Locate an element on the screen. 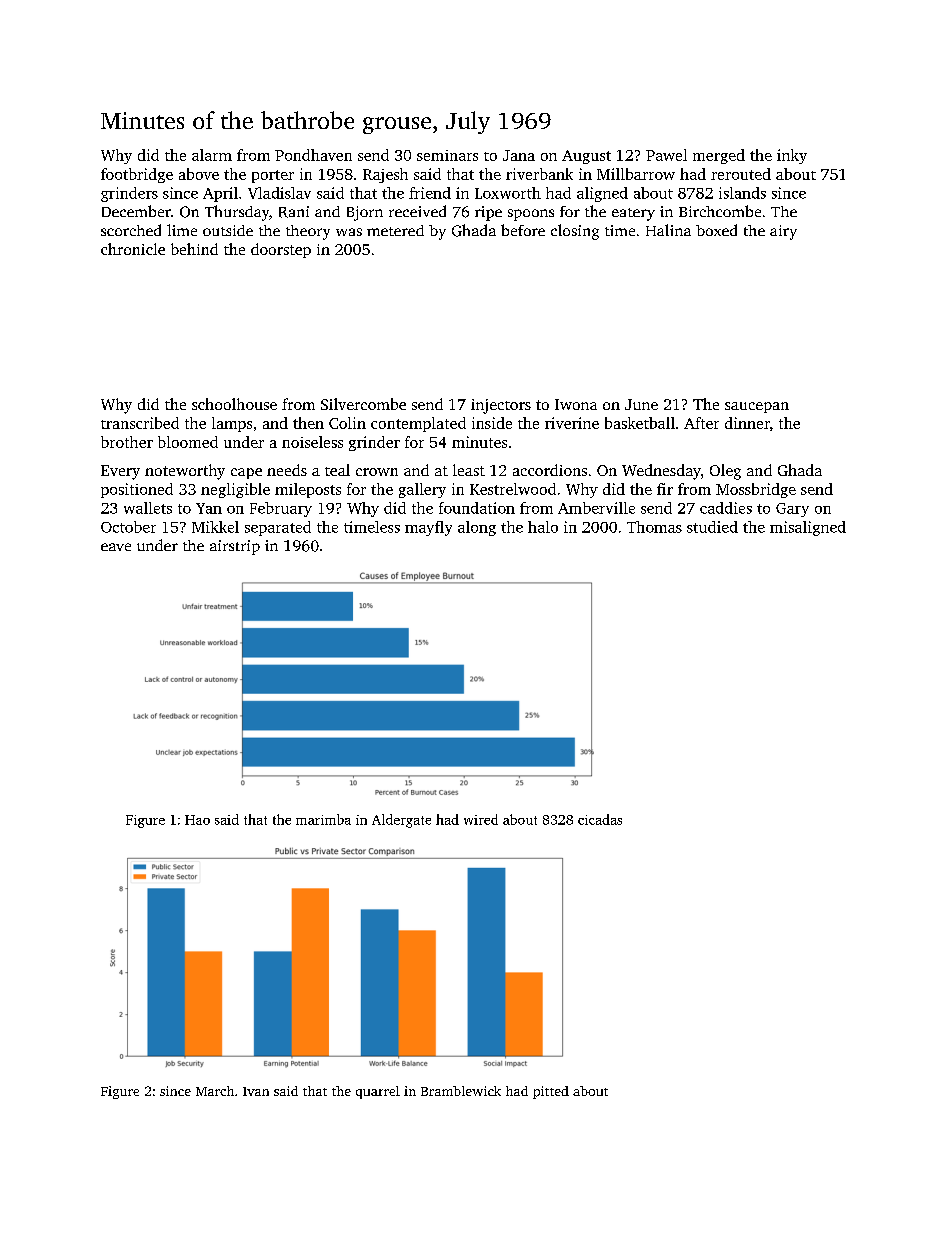 This screenshot has height=1233, width=952. Hao is located at coordinates (197, 820).
